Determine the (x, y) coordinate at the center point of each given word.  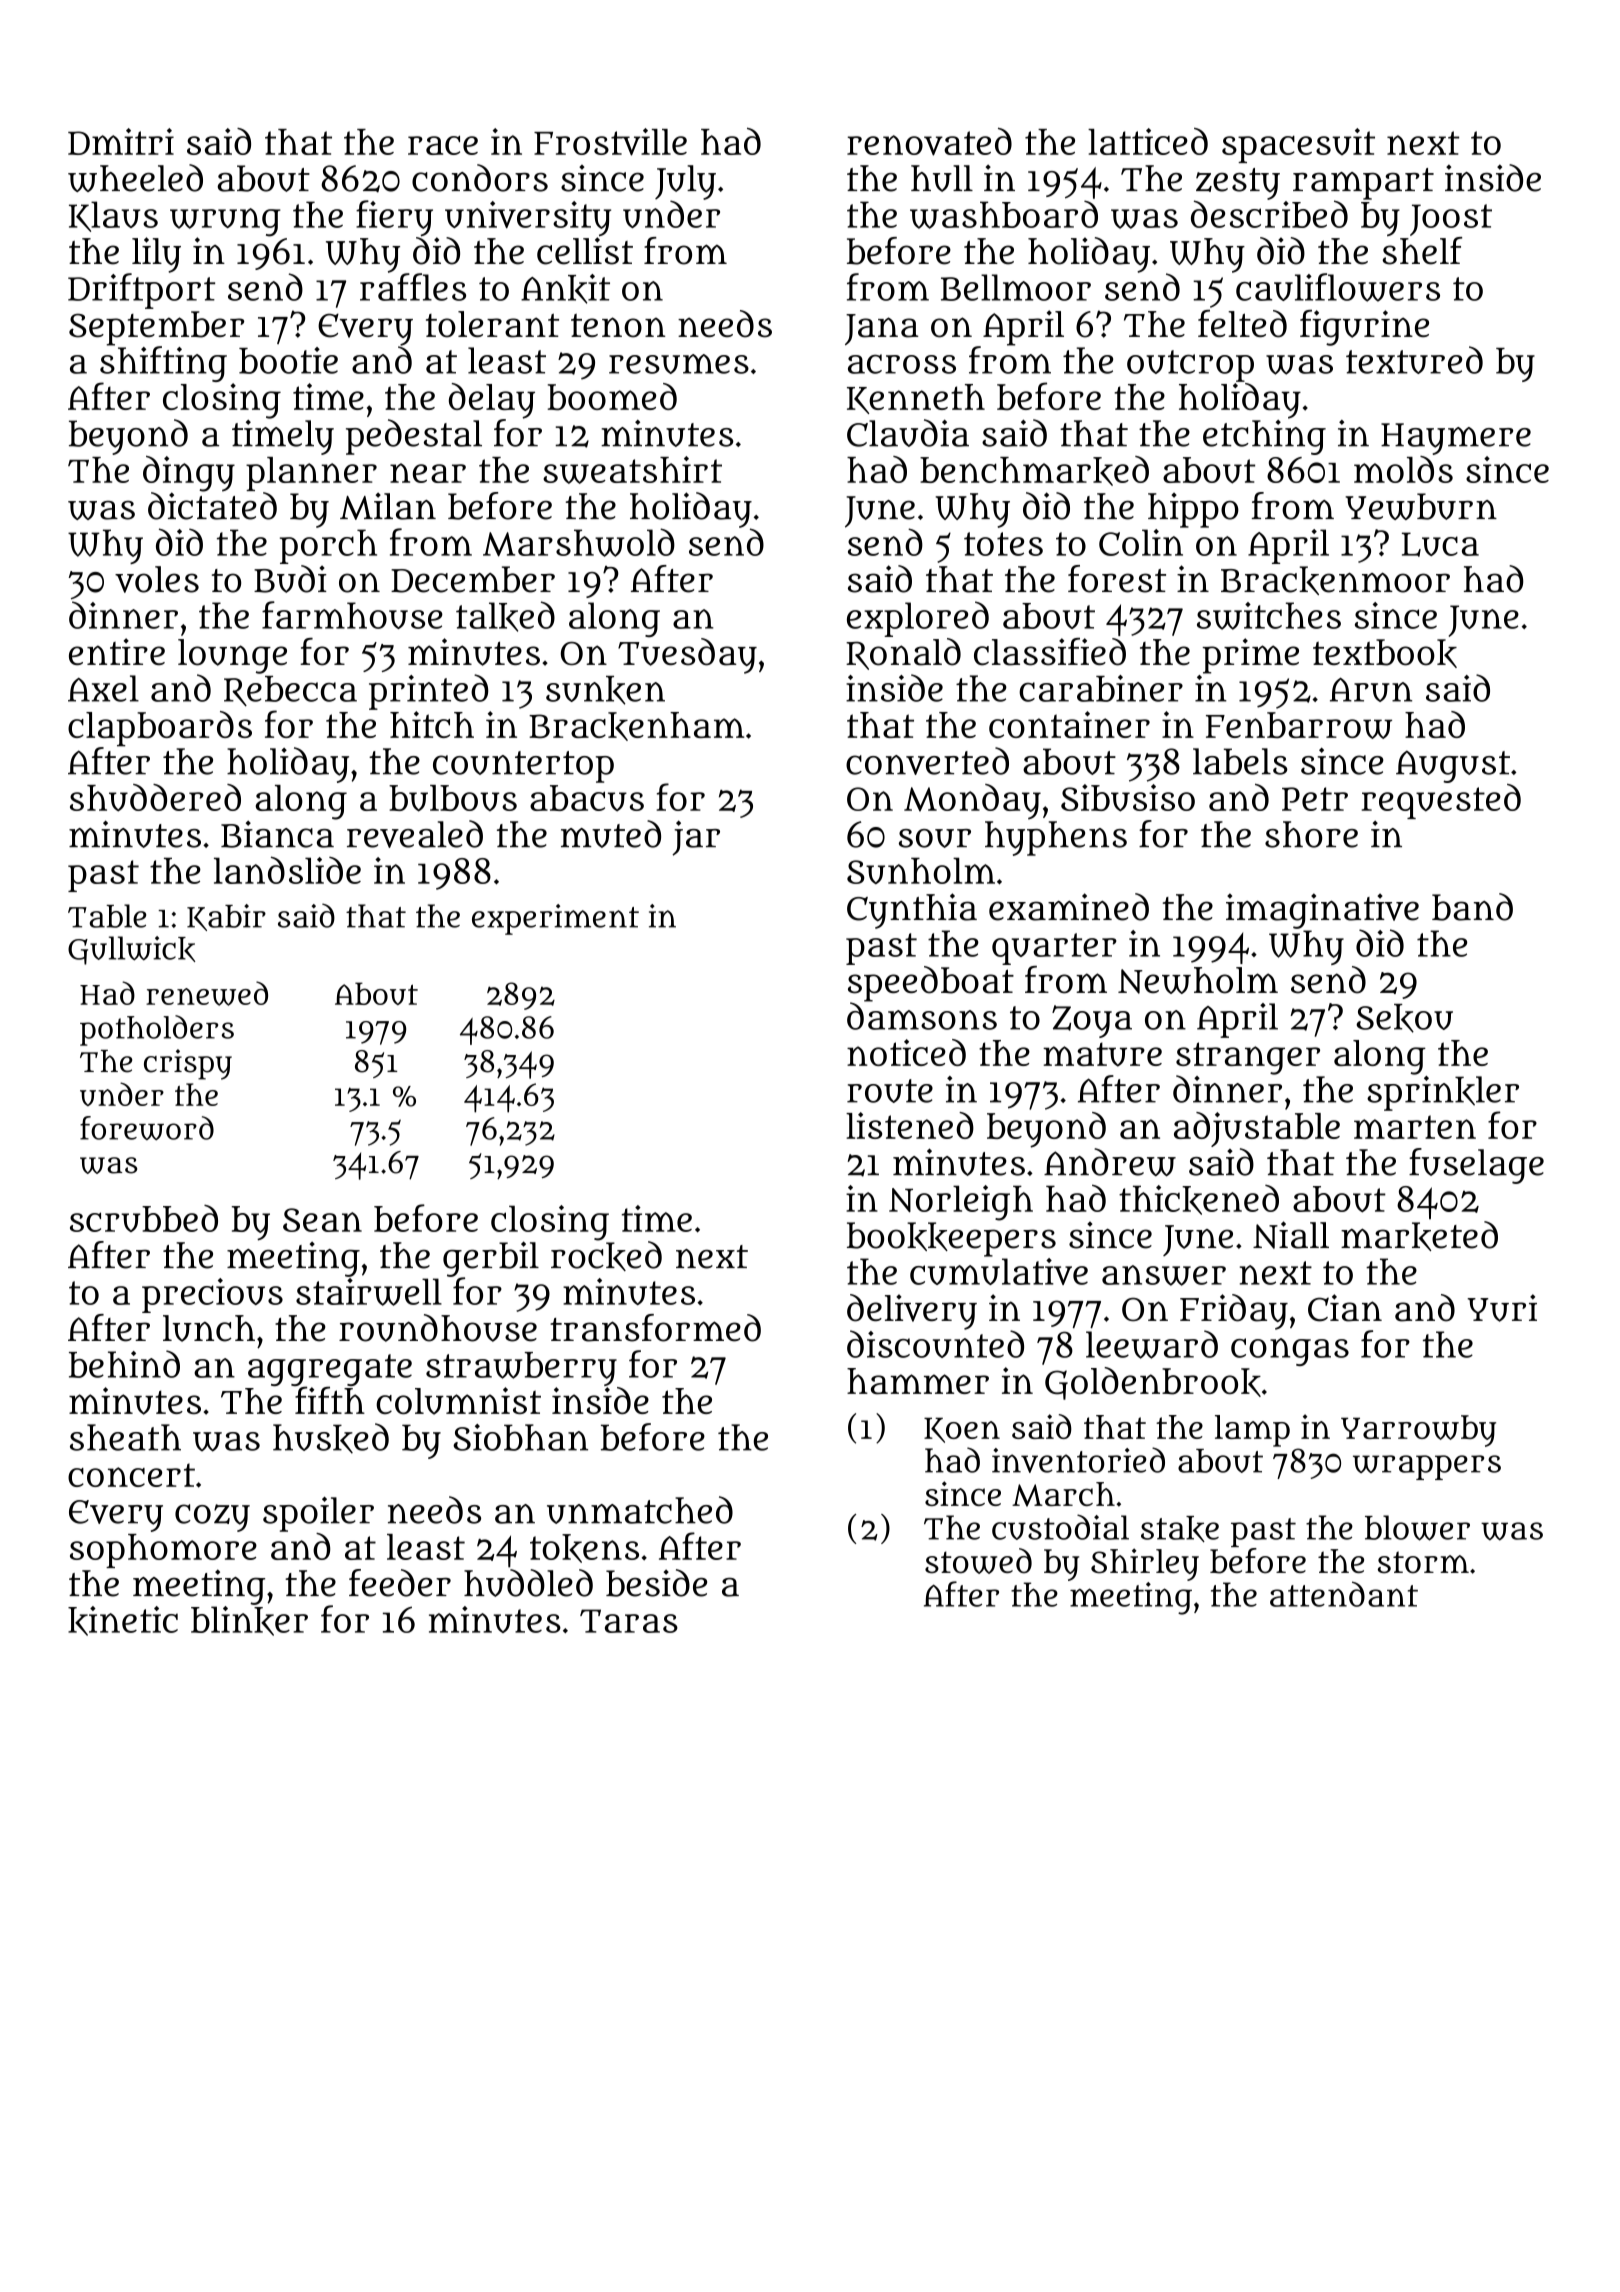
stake (1180, 1529)
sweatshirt (632, 470)
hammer (918, 1381)
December (473, 579)
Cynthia (912, 911)
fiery (394, 218)
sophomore (163, 1551)
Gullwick (131, 950)
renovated (929, 142)
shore (1311, 834)
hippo (1193, 510)
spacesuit (1298, 145)
